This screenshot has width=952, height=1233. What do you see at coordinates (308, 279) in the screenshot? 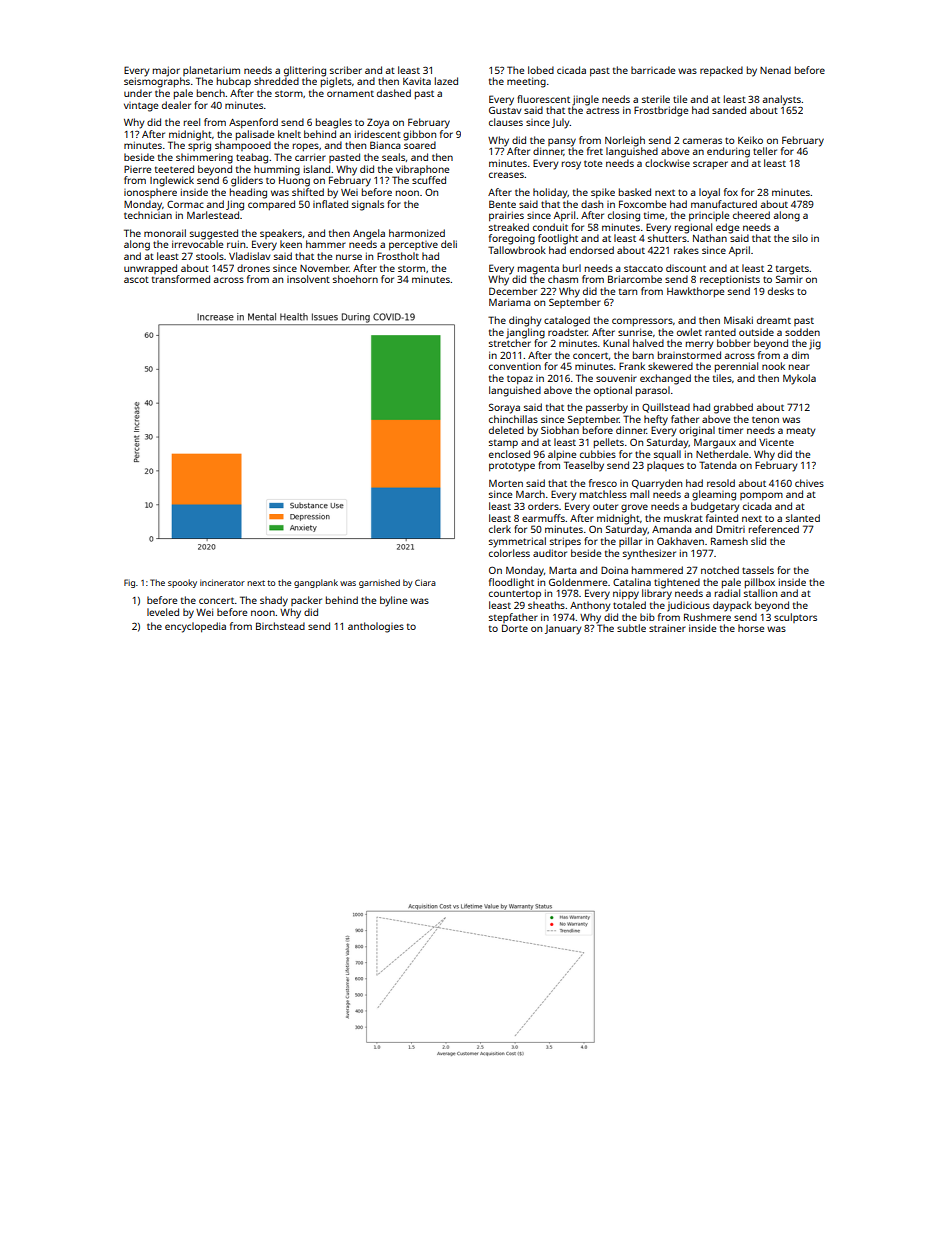
I see `insolvent` at bounding box center [308, 279].
